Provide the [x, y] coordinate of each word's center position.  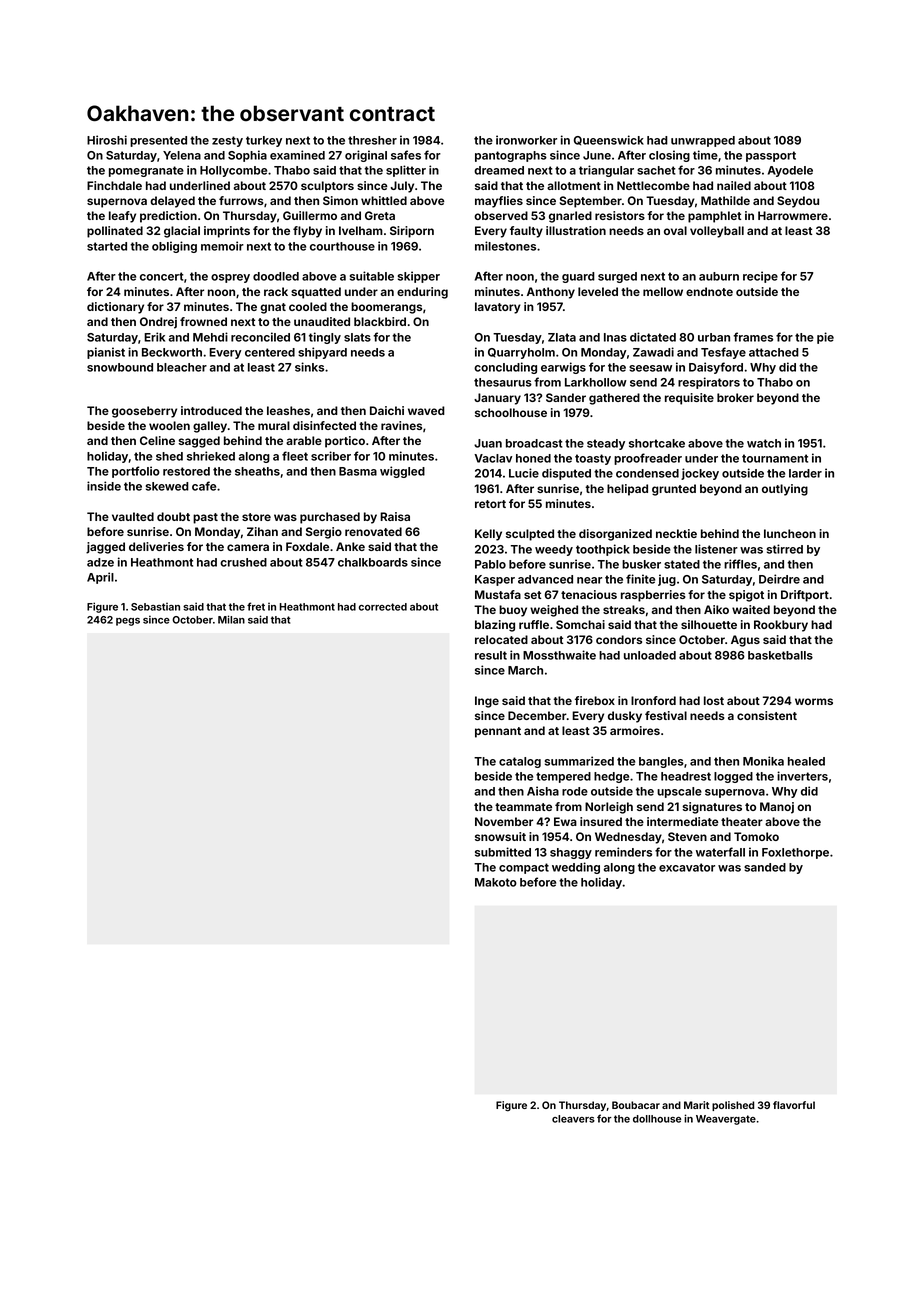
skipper [419, 277]
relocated [501, 639]
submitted [503, 852]
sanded [765, 867]
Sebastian [155, 606]
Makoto [496, 882]
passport [771, 156]
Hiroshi [107, 140]
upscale [679, 792]
